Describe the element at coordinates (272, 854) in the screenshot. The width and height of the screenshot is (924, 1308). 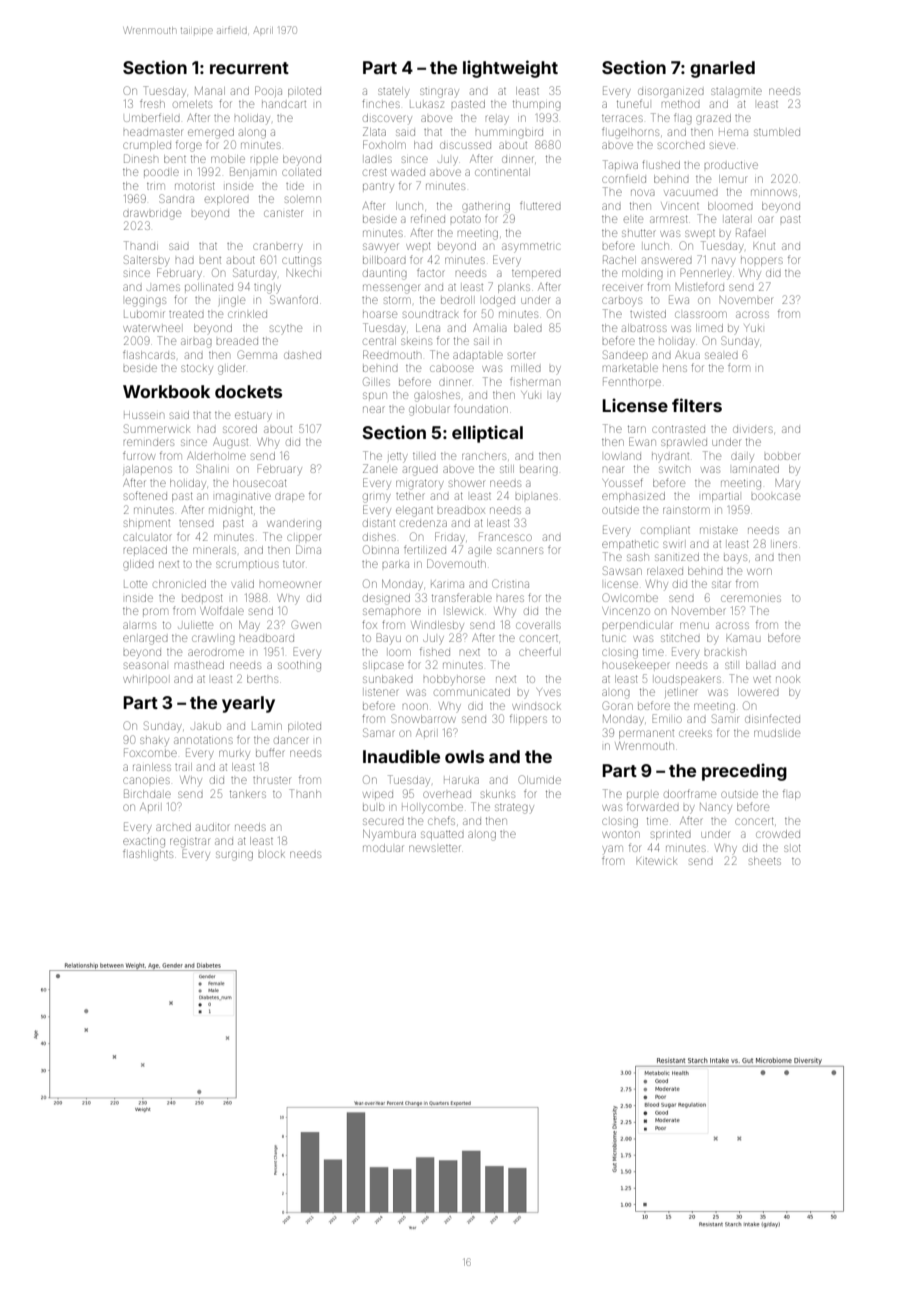
I see `block` at that location.
